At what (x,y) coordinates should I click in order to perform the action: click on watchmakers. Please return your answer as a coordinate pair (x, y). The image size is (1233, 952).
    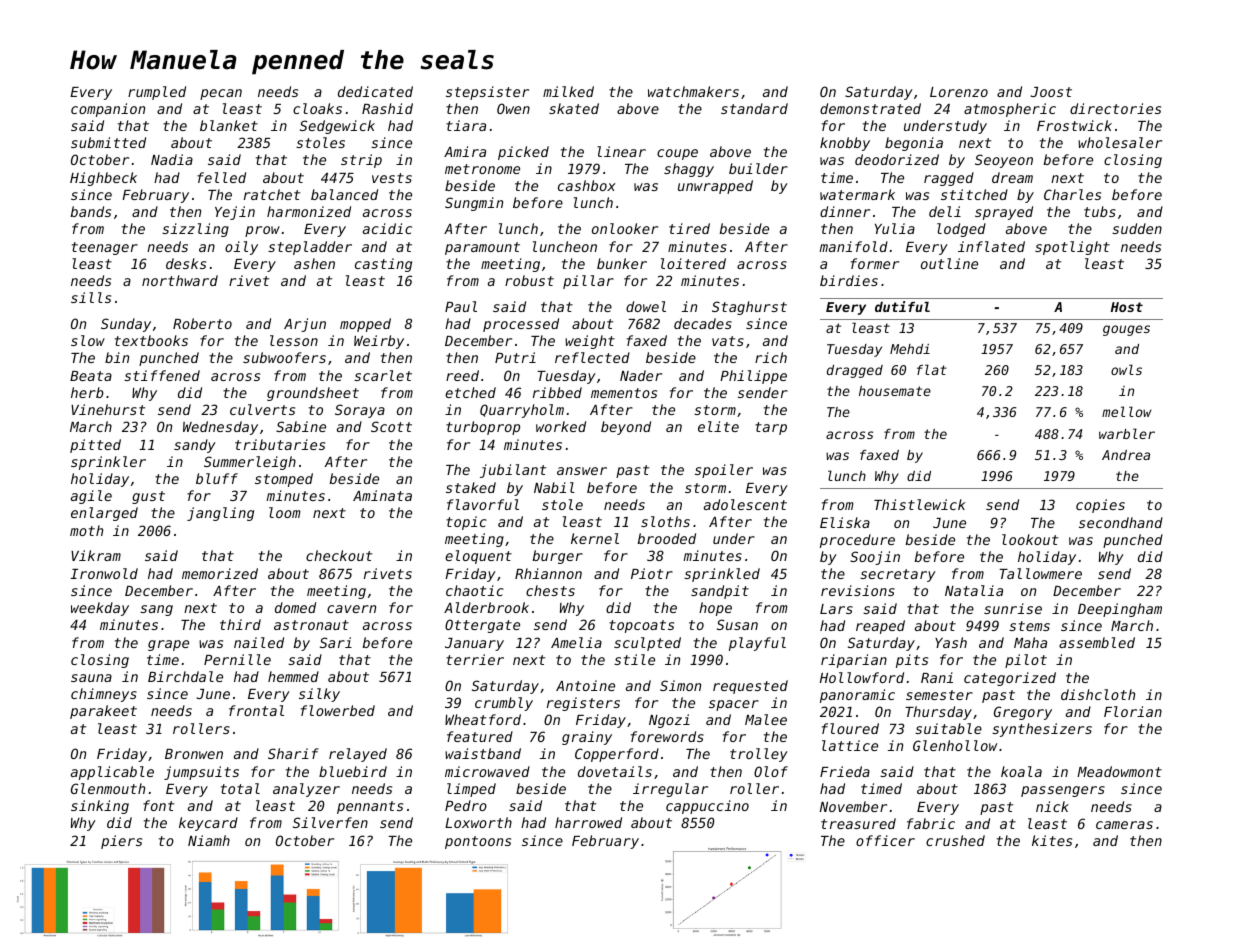
    Looking at the image, I should click on (693, 91).
